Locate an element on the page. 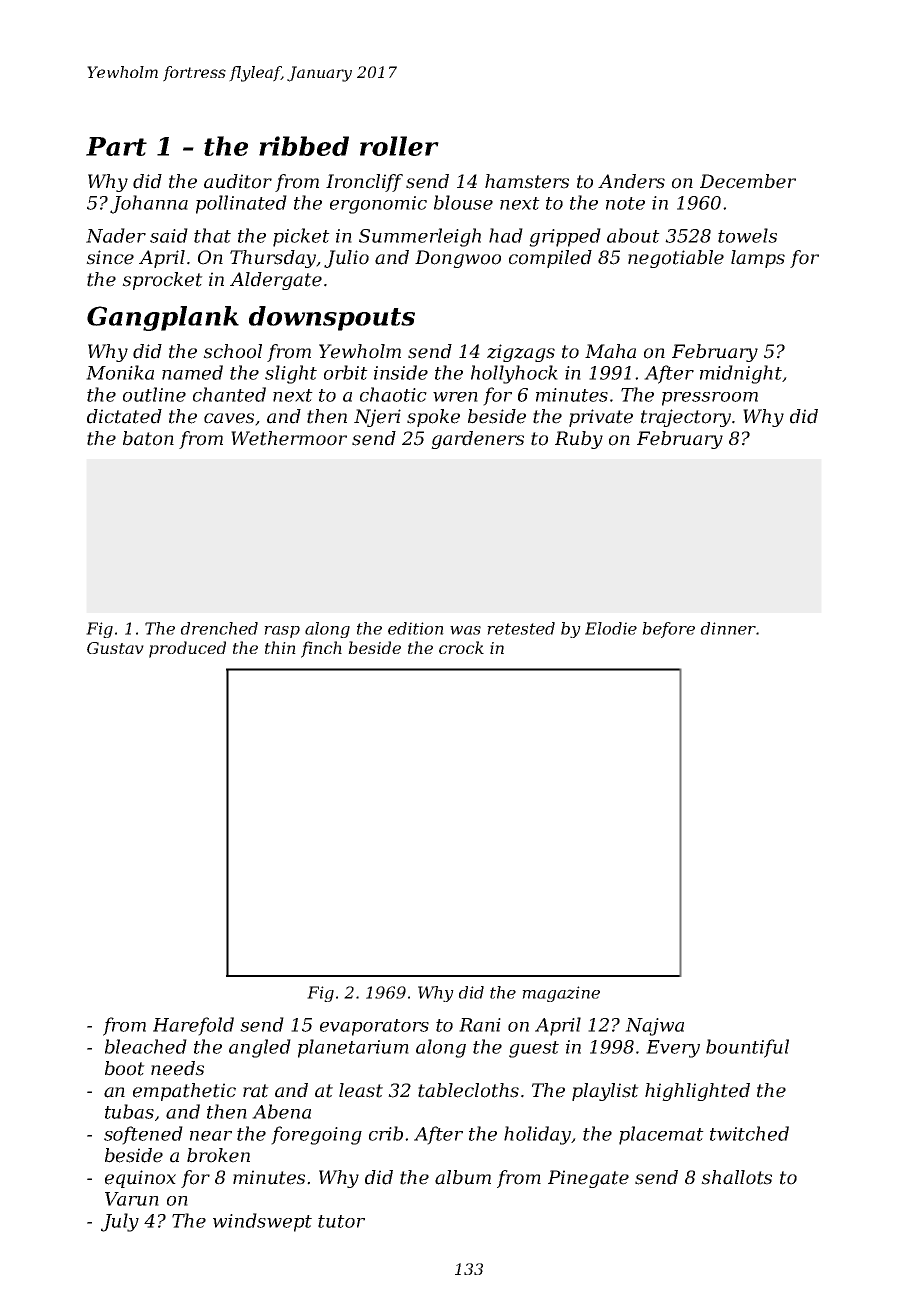 The width and height of the document is (908, 1316). before is located at coordinates (668, 630).
